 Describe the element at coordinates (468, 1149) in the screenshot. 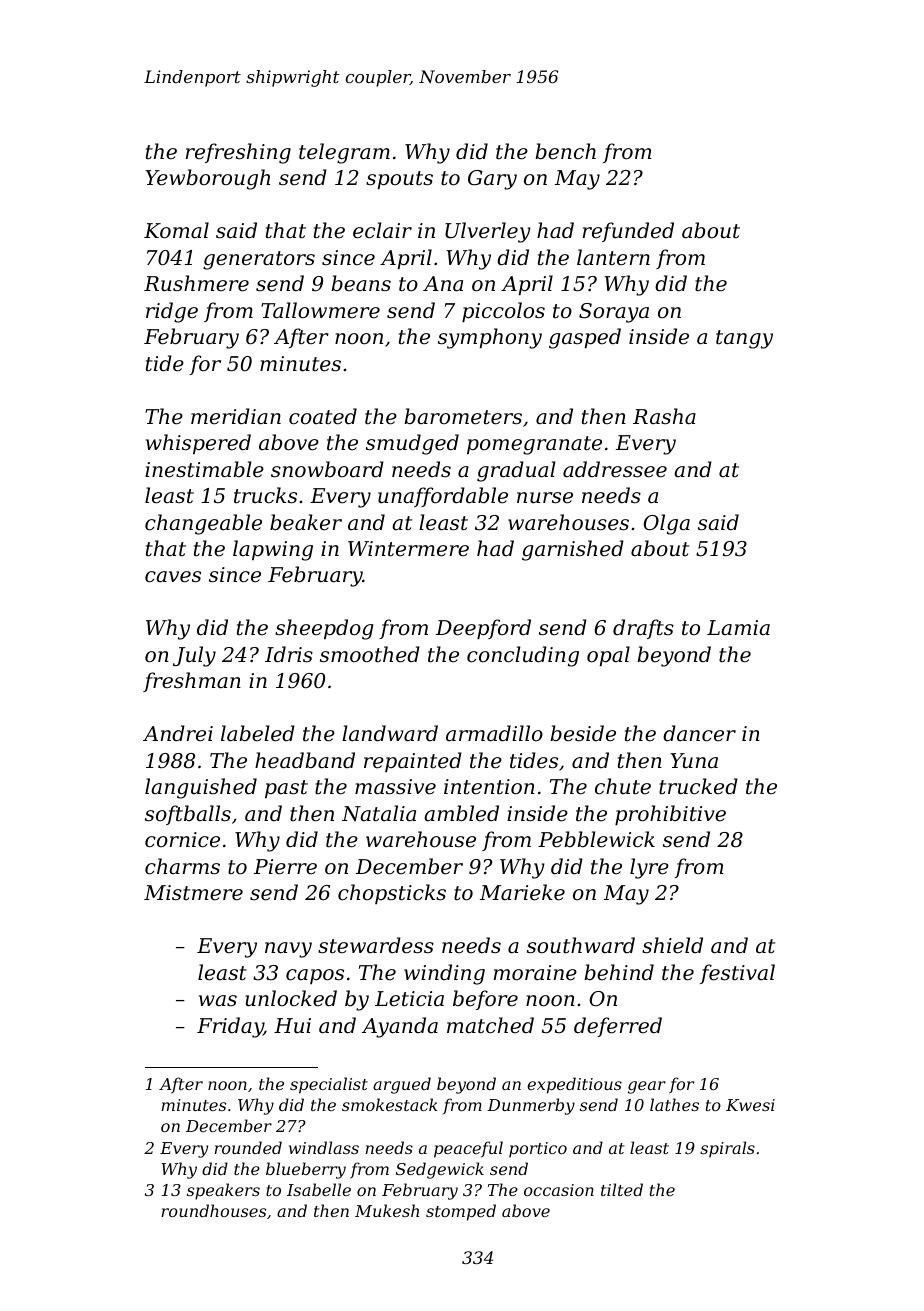

I see `peaceful` at that location.
